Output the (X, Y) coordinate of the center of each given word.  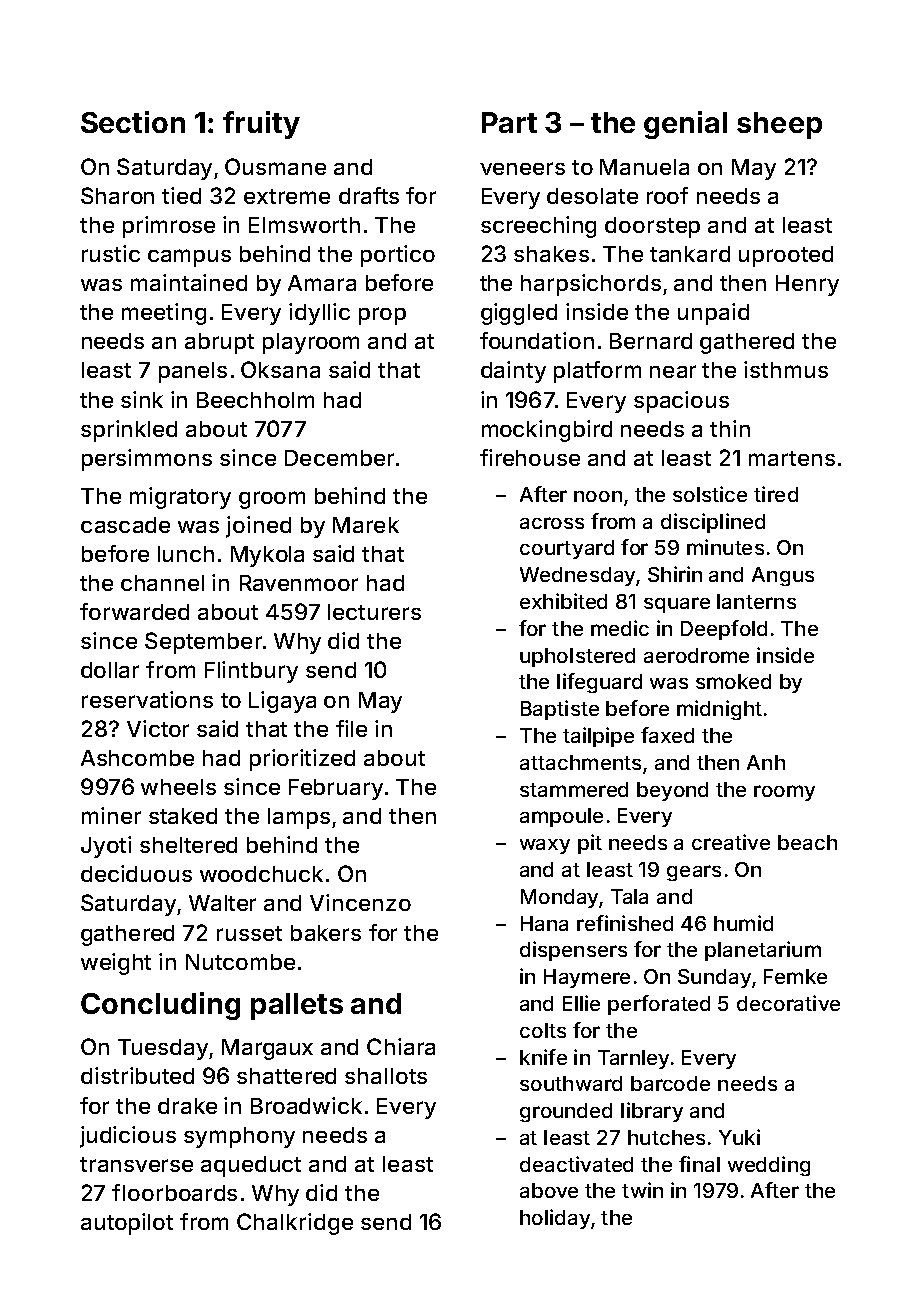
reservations (147, 699)
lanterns (756, 601)
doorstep (652, 227)
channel (162, 583)
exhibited (563, 601)
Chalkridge (295, 1224)
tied (181, 195)
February (336, 789)
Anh (766, 762)
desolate (592, 196)
